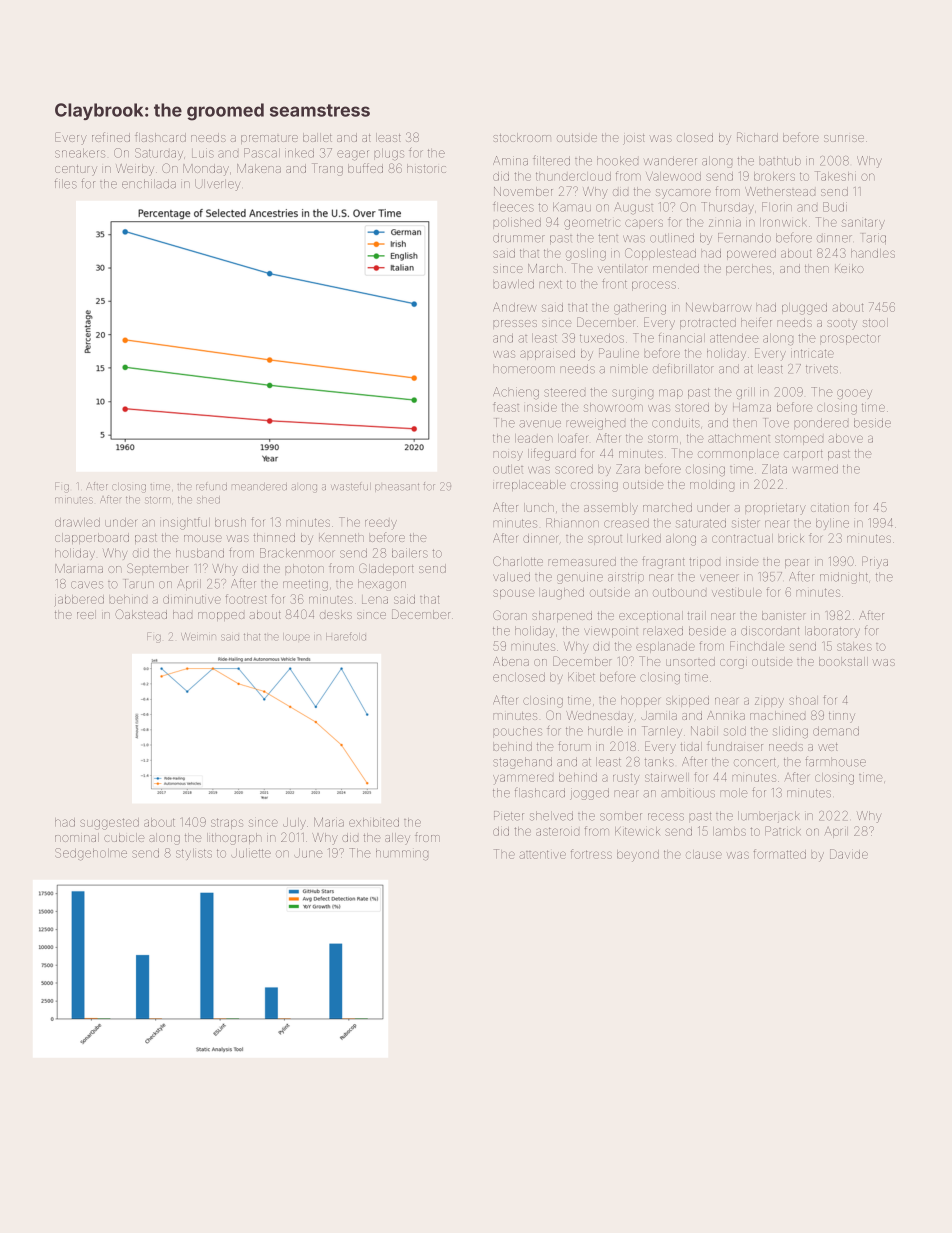 The height and width of the screenshot is (1233, 952). Describe the element at coordinates (91, 854) in the screenshot. I see `Sedgeholme` at that location.
